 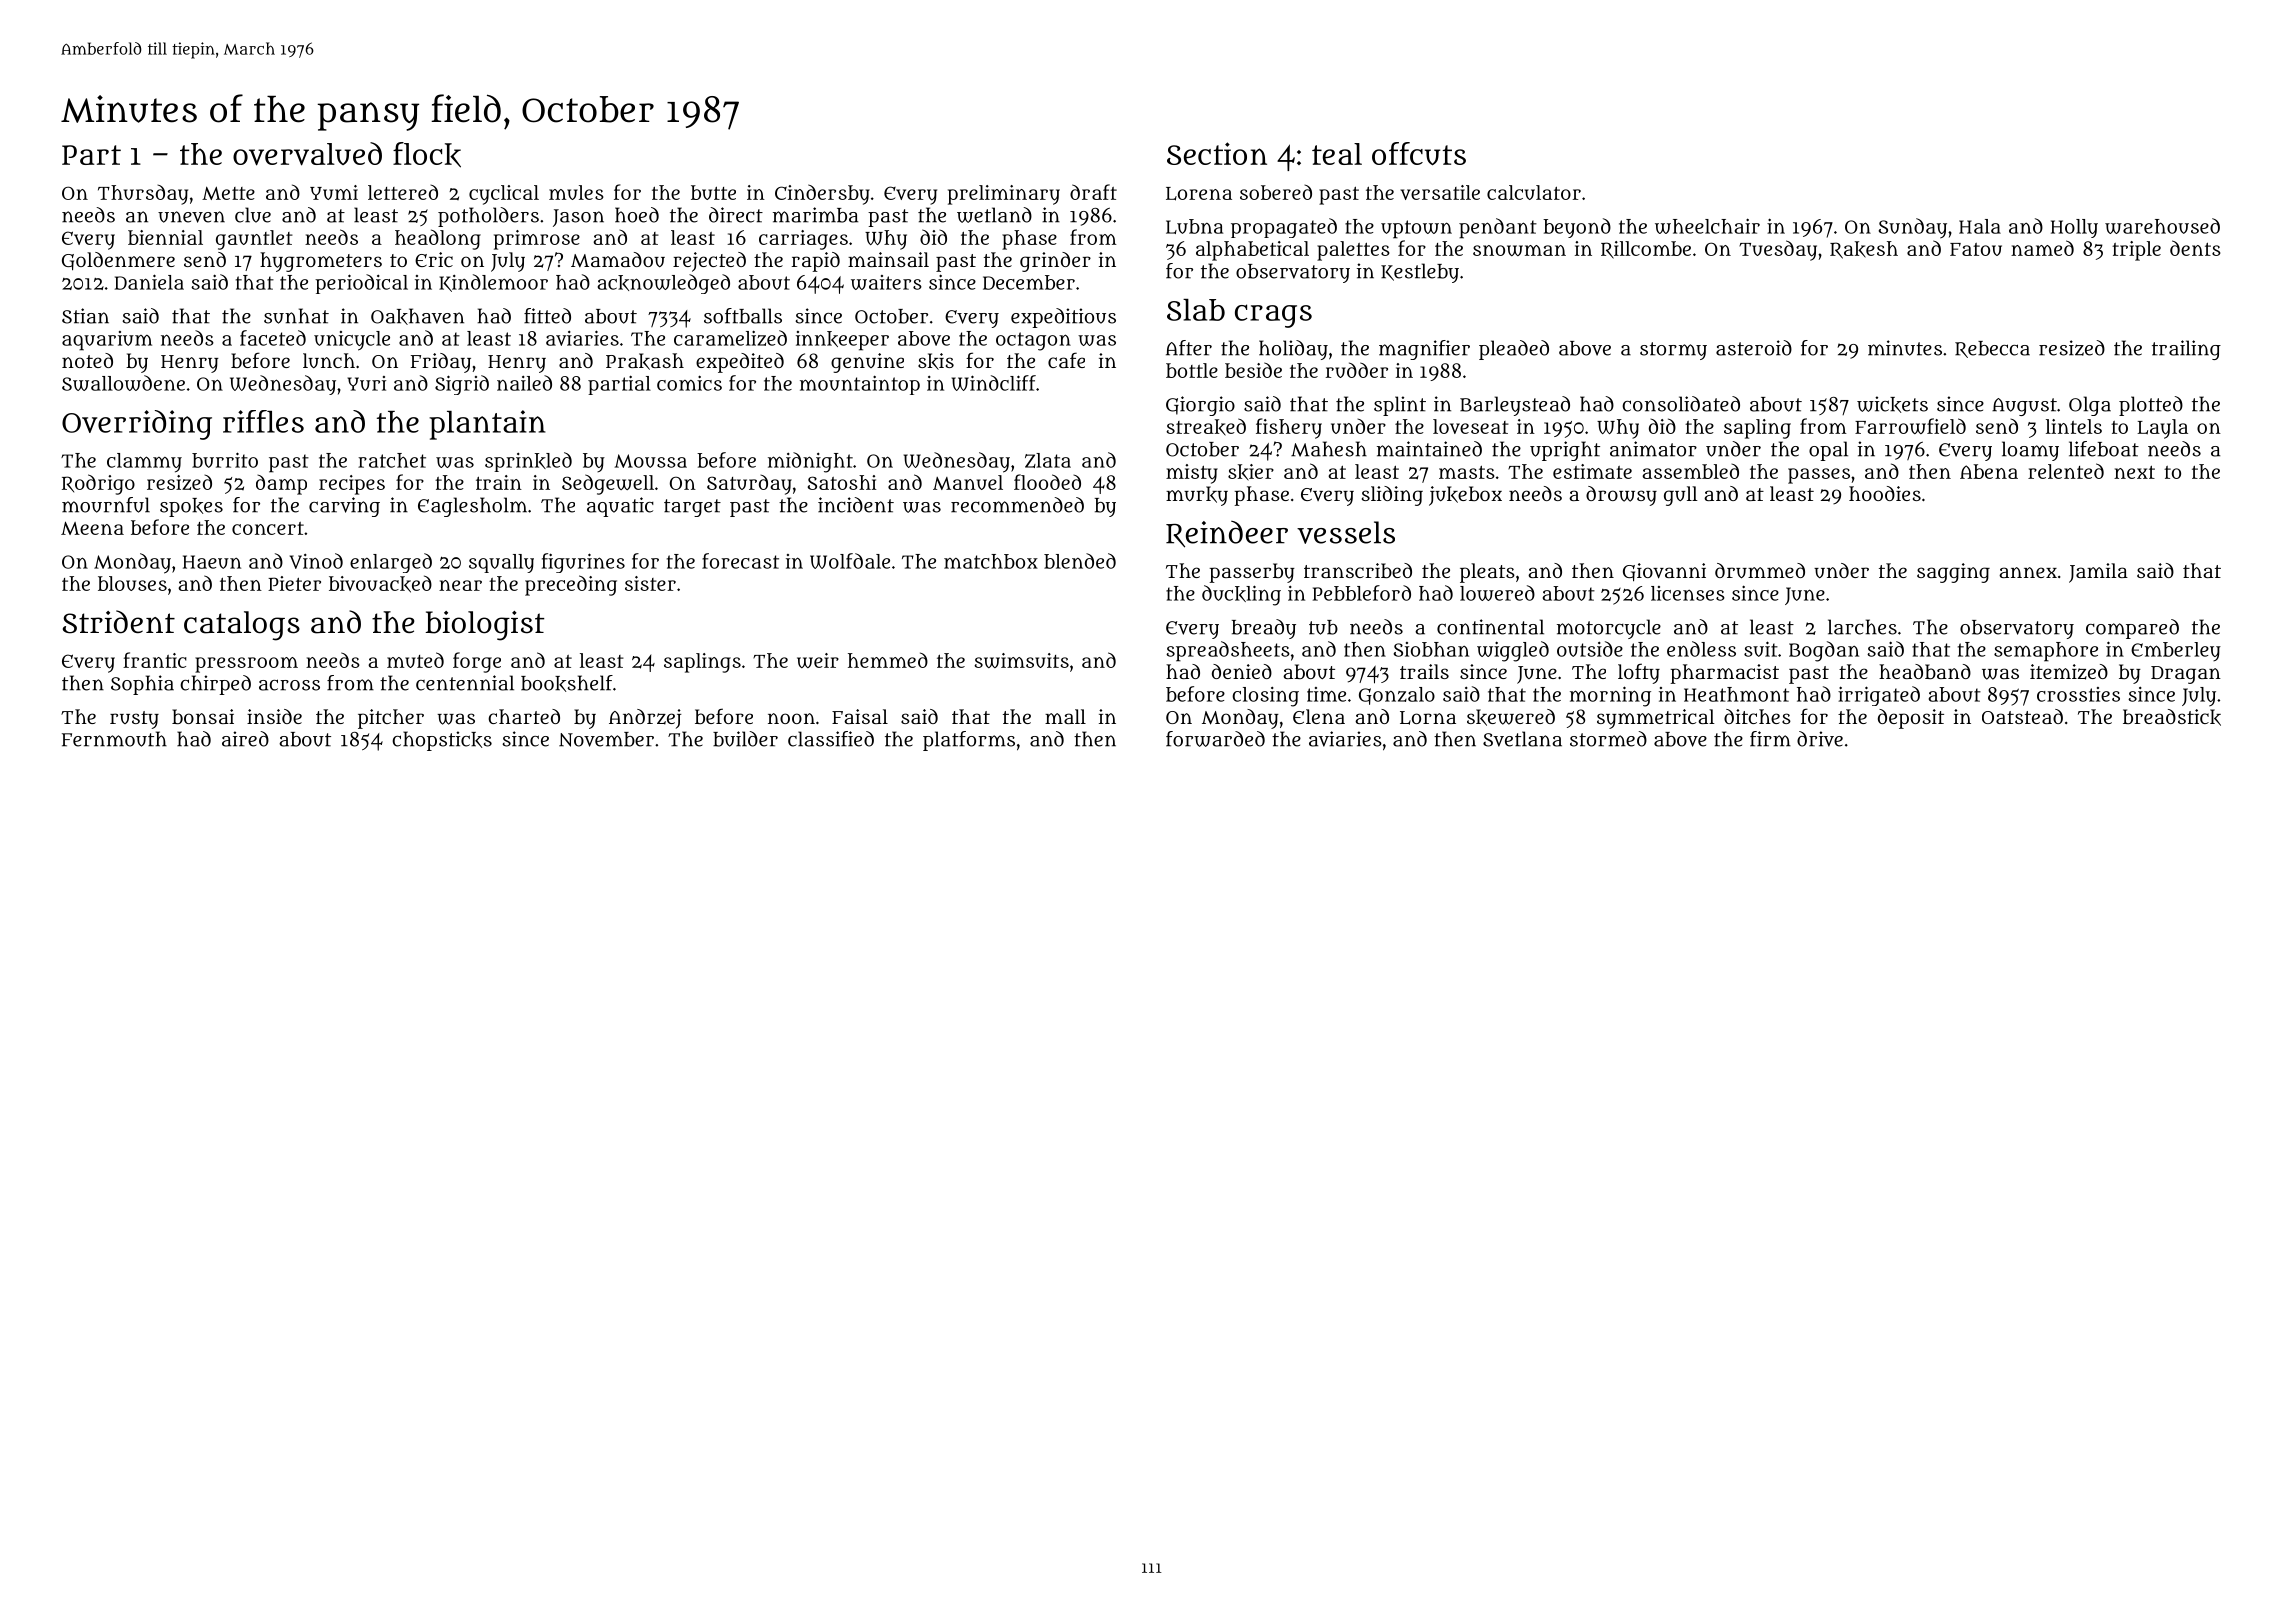 What do you see at coordinates (2028, 572) in the image?
I see `annex` at bounding box center [2028, 572].
